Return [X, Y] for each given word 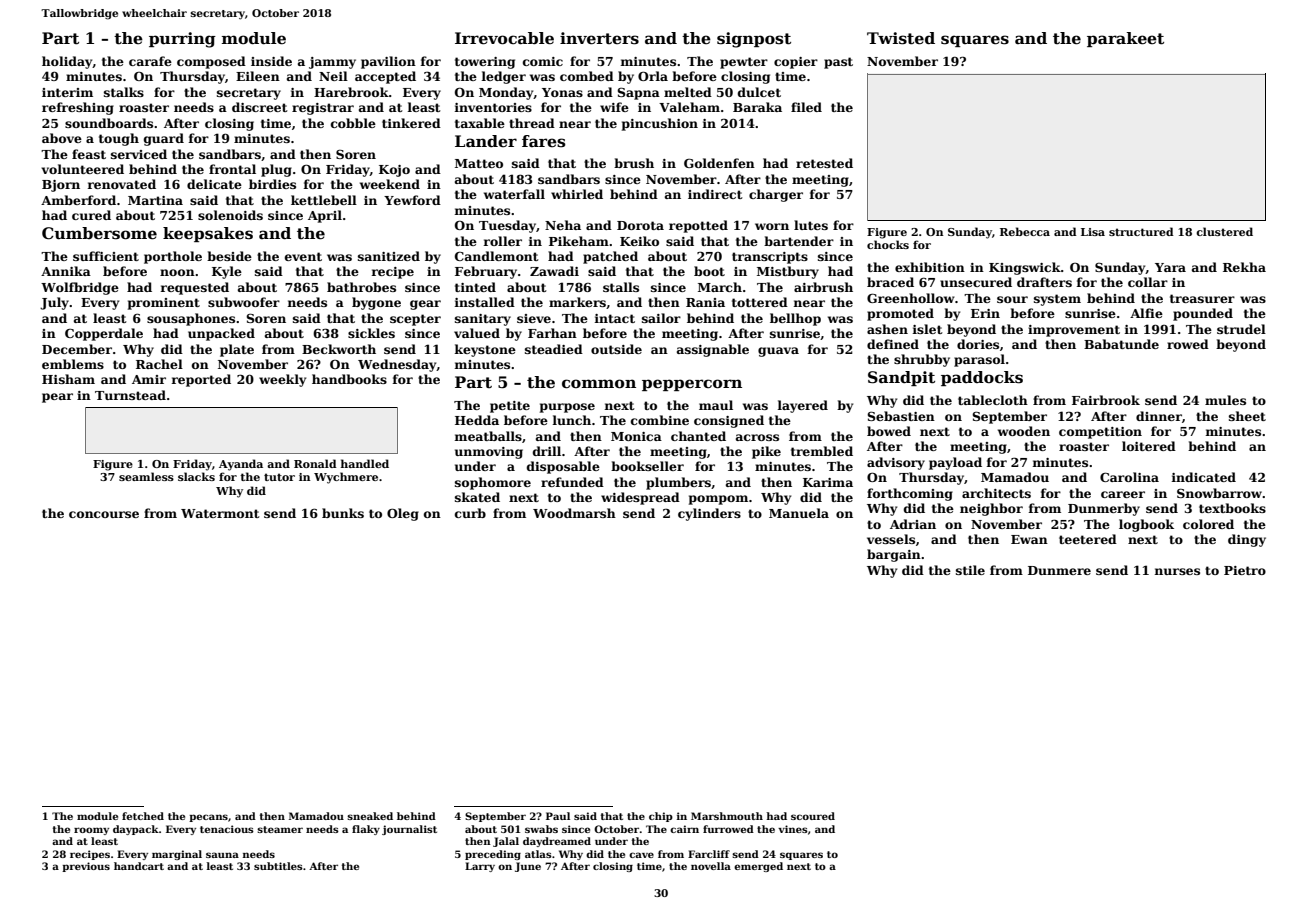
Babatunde [1121, 344]
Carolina [1129, 477]
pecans [208, 818]
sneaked [370, 816]
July [54, 303]
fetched [143, 816]
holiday [67, 62]
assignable [713, 350]
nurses [1177, 571]
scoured [813, 816]
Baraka [757, 107]
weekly [282, 380]
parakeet [1125, 39]
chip [661, 817]
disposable [563, 467]
